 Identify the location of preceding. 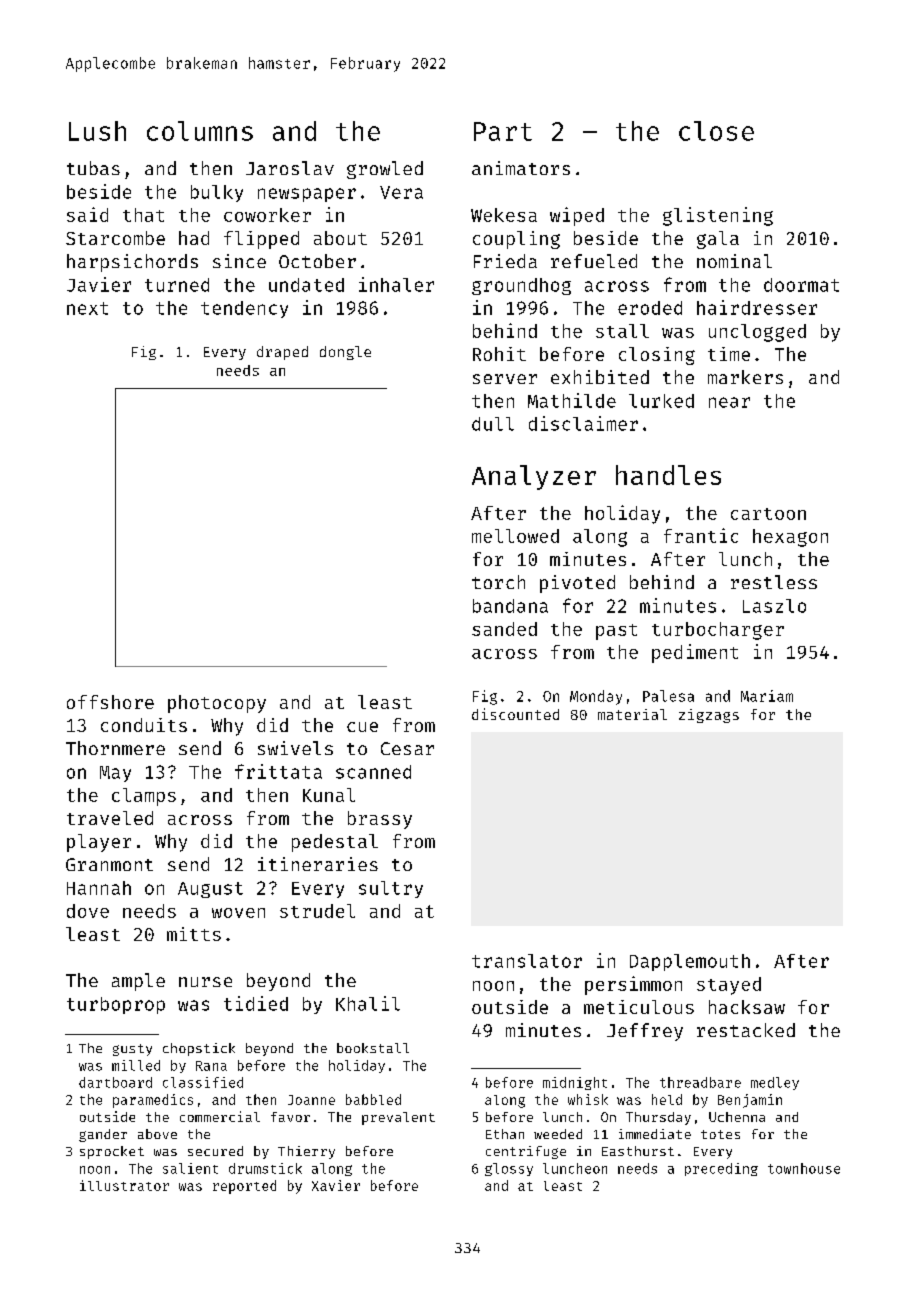
(721, 1169).
